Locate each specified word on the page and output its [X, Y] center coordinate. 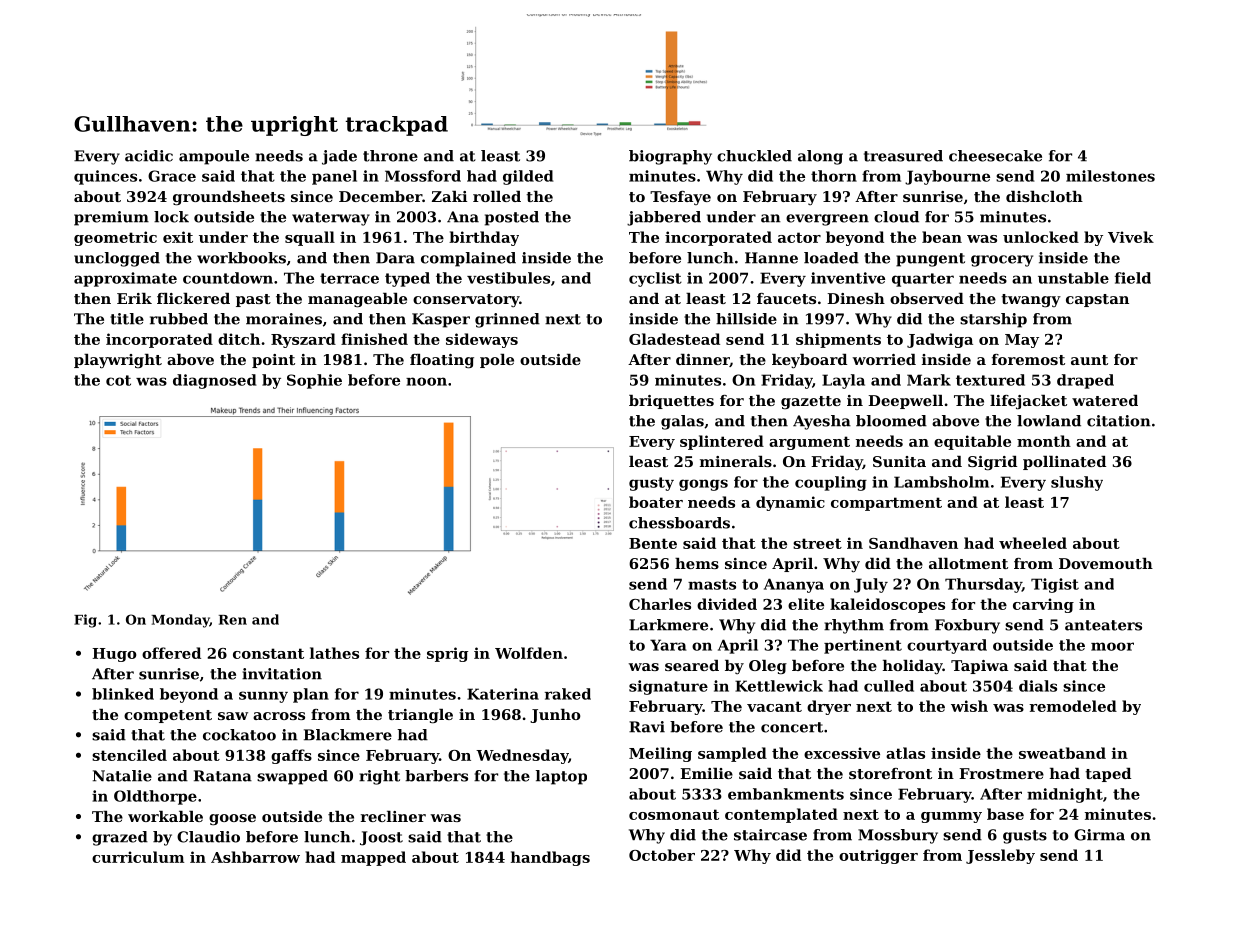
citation [1119, 421]
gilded [528, 177]
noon [426, 381]
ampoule [214, 157]
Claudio [208, 837]
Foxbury [967, 626]
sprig [447, 654]
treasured [903, 156]
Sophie [314, 381]
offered [171, 653]
